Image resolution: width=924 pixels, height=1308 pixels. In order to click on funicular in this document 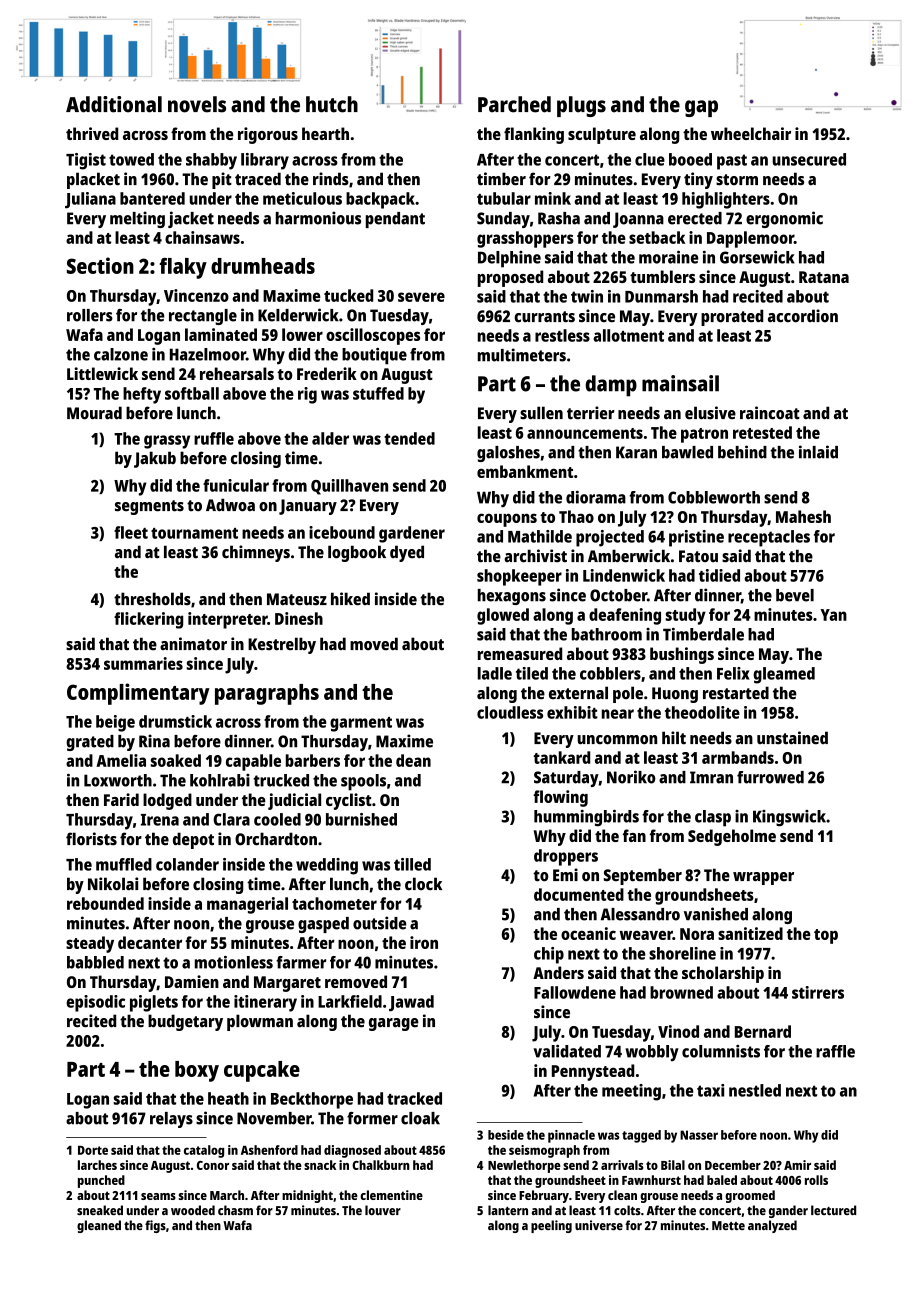, I will do `click(236, 485)`.
